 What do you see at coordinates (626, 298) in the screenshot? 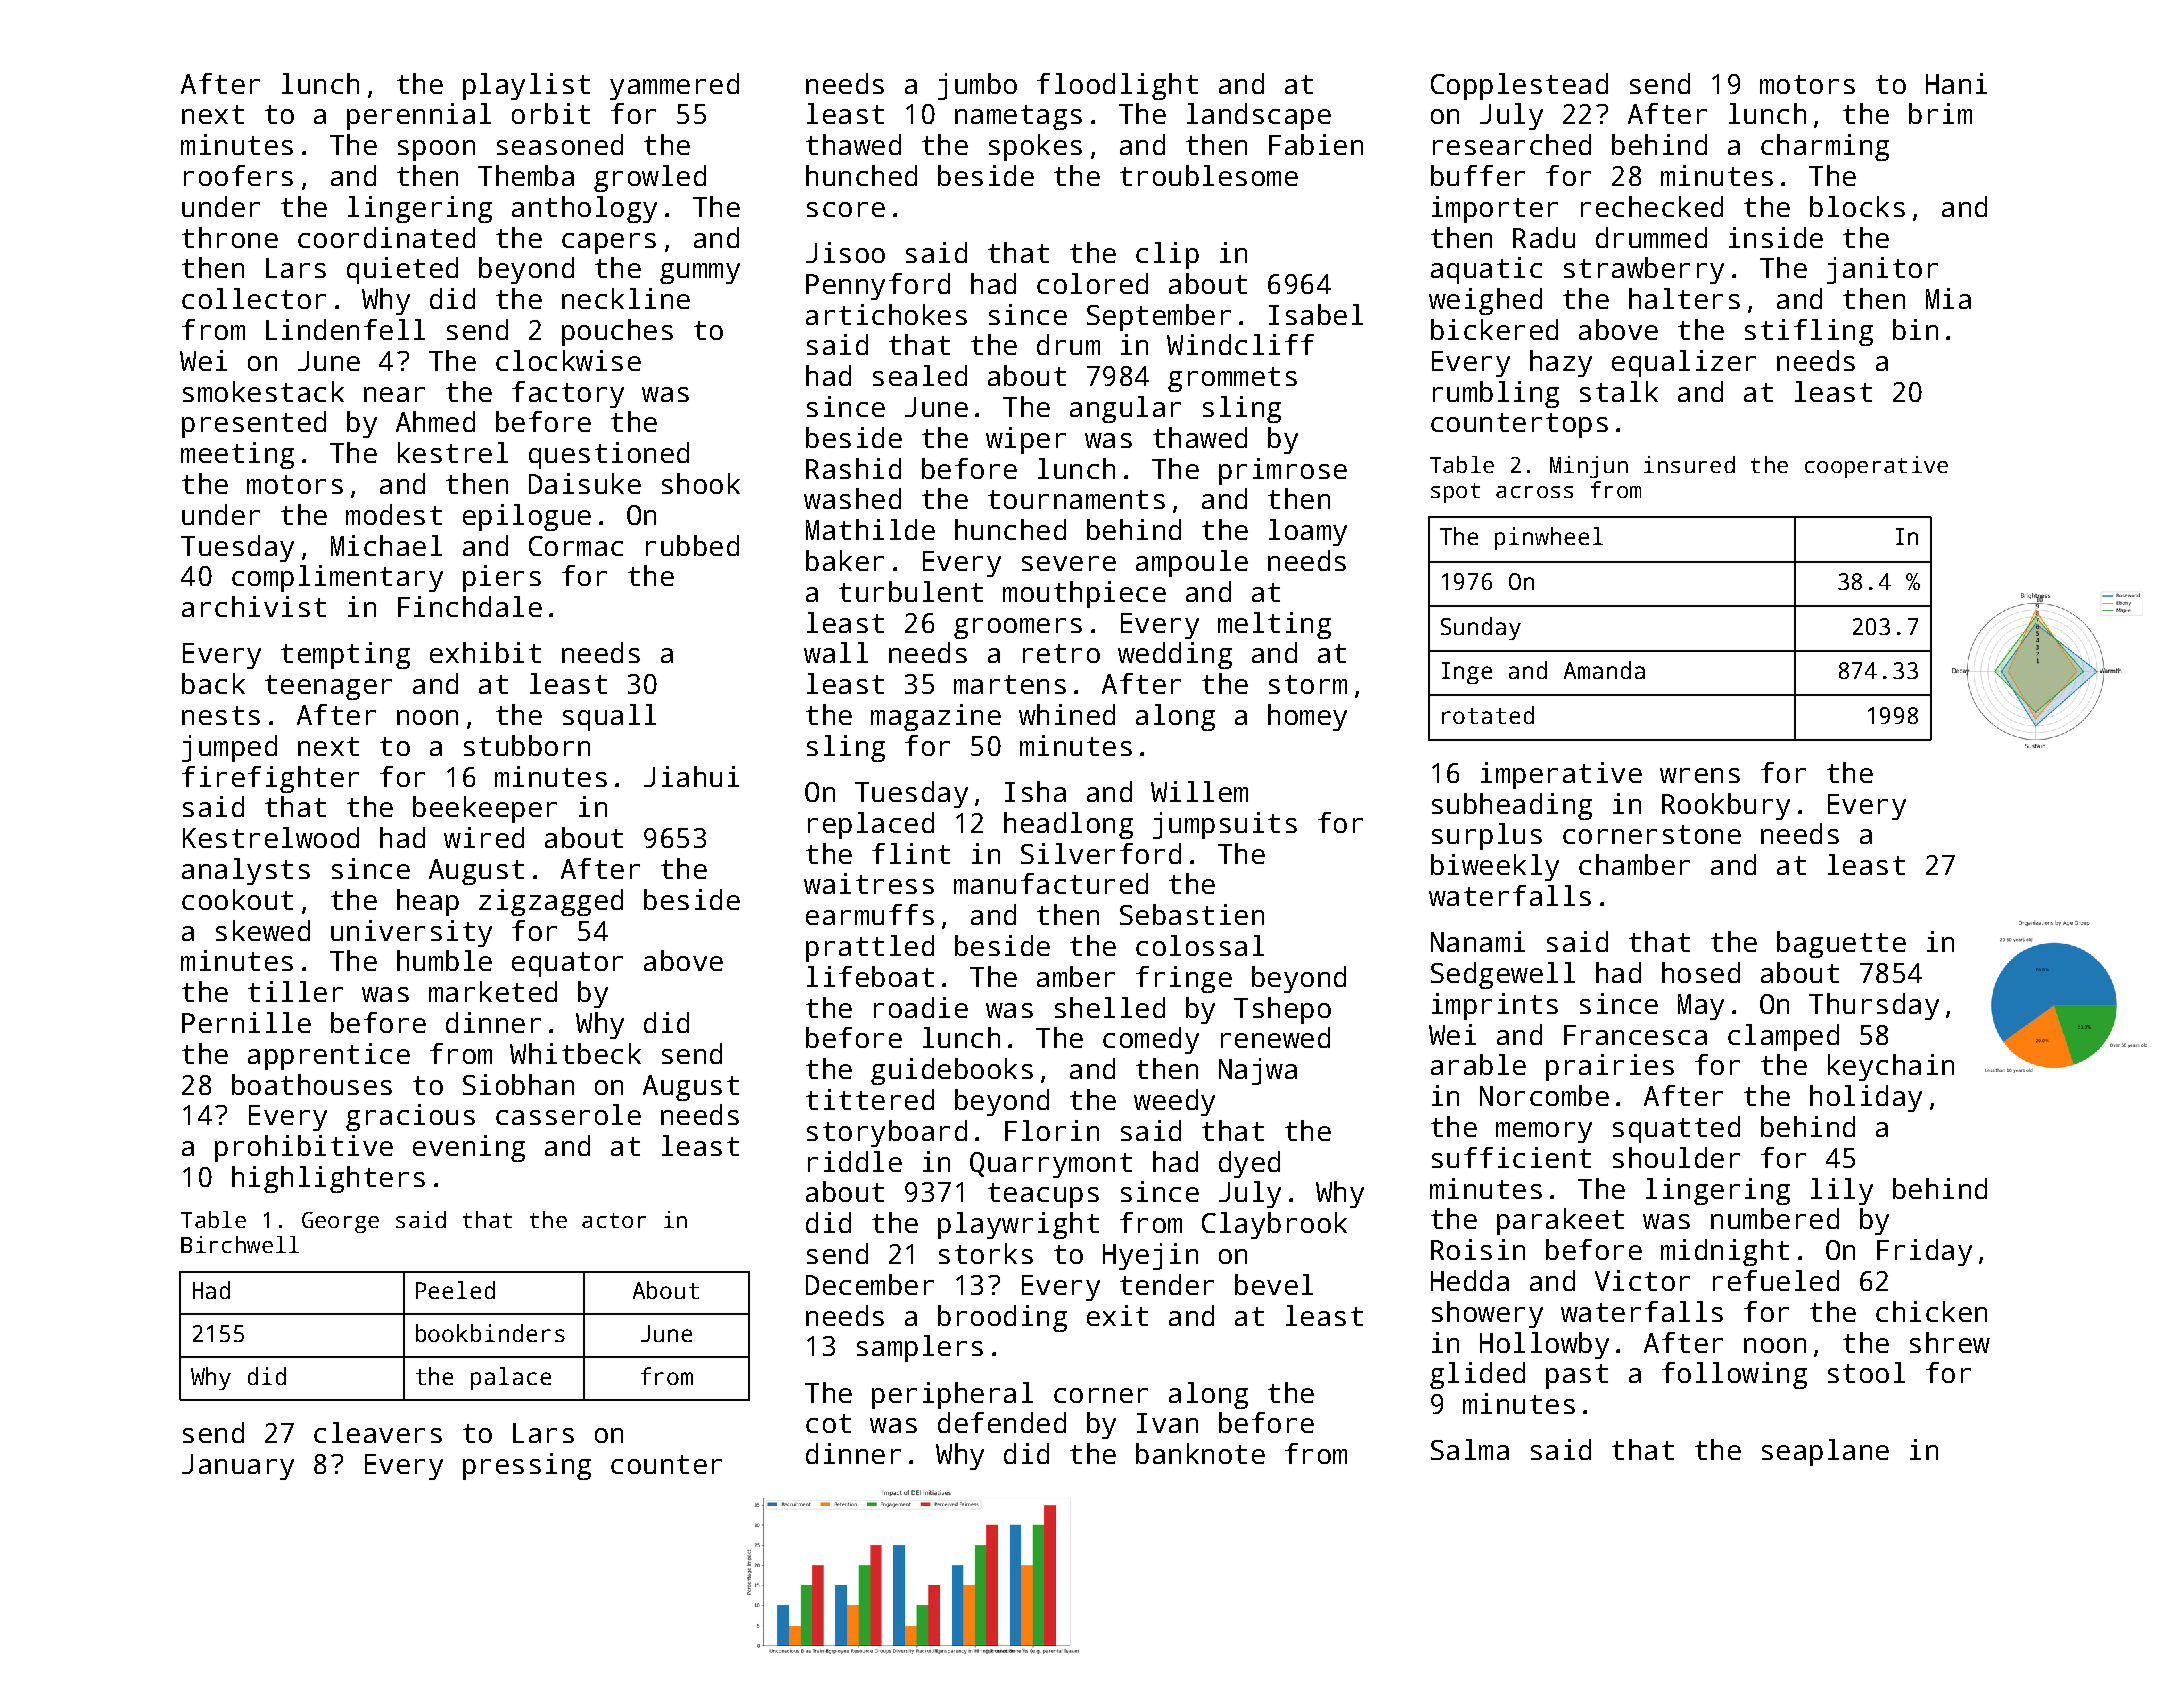
I see `neckline` at bounding box center [626, 298].
